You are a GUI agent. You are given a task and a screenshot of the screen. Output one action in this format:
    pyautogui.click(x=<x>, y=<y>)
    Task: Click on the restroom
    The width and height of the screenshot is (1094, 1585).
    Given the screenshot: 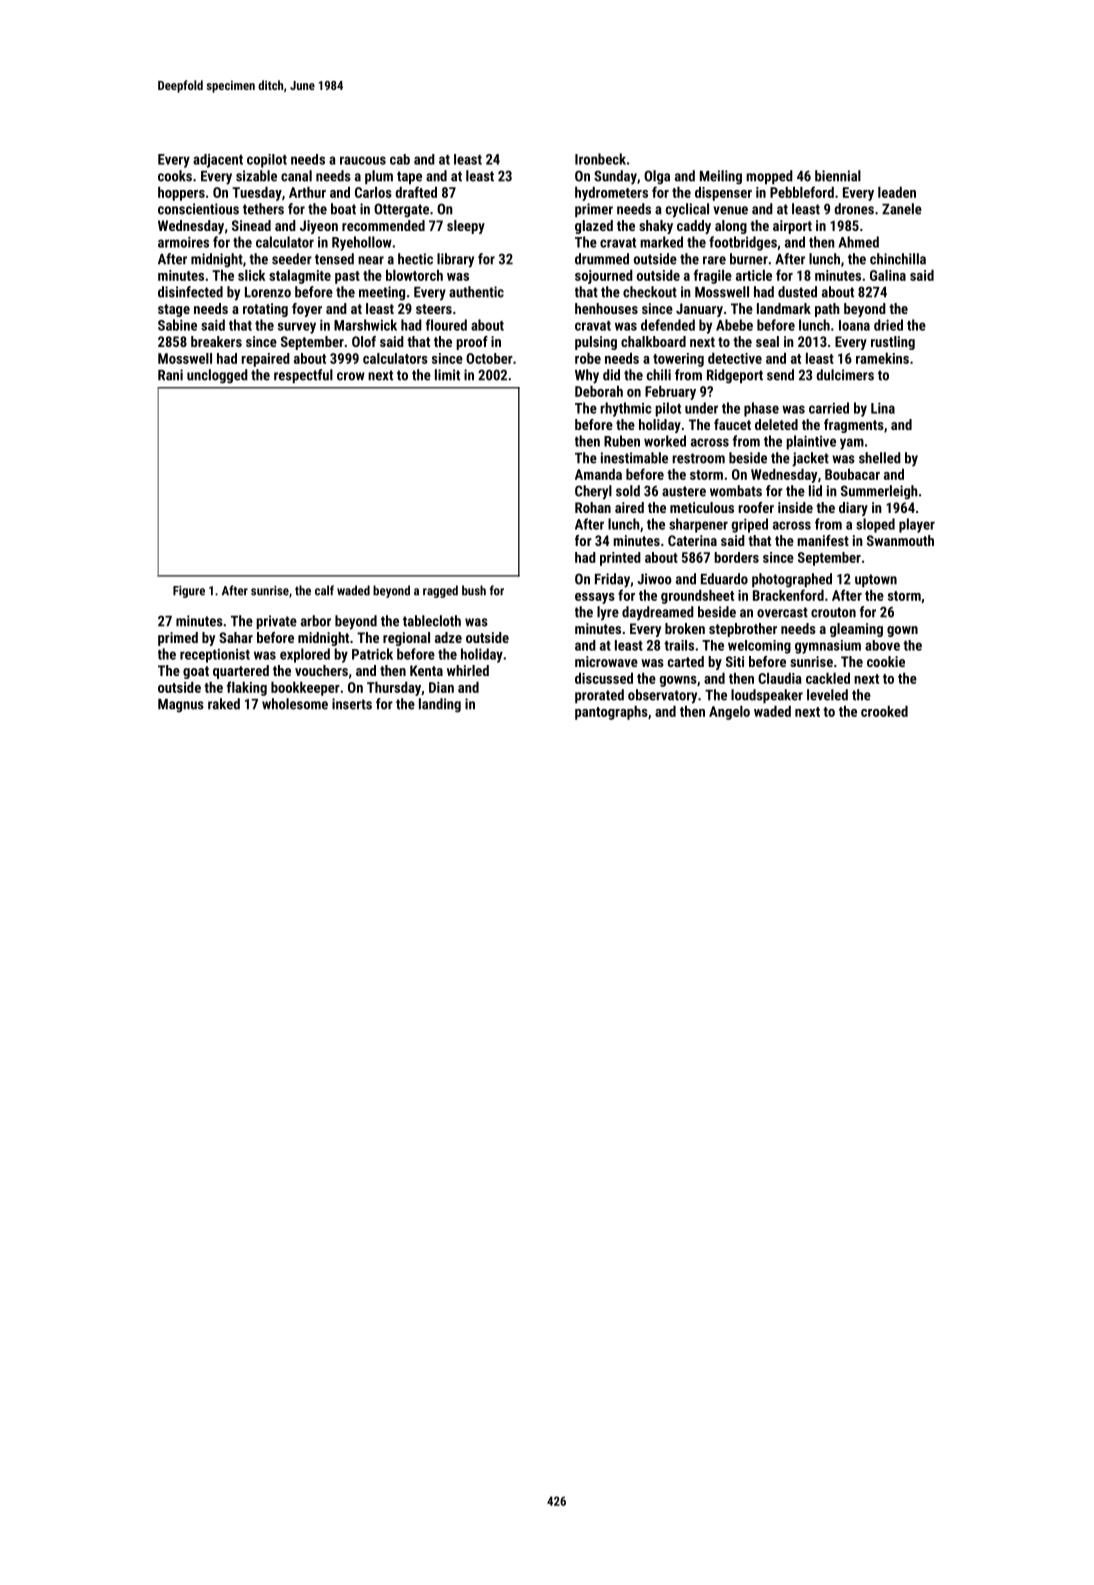 What is the action you would take?
    pyautogui.click(x=698, y=458)
